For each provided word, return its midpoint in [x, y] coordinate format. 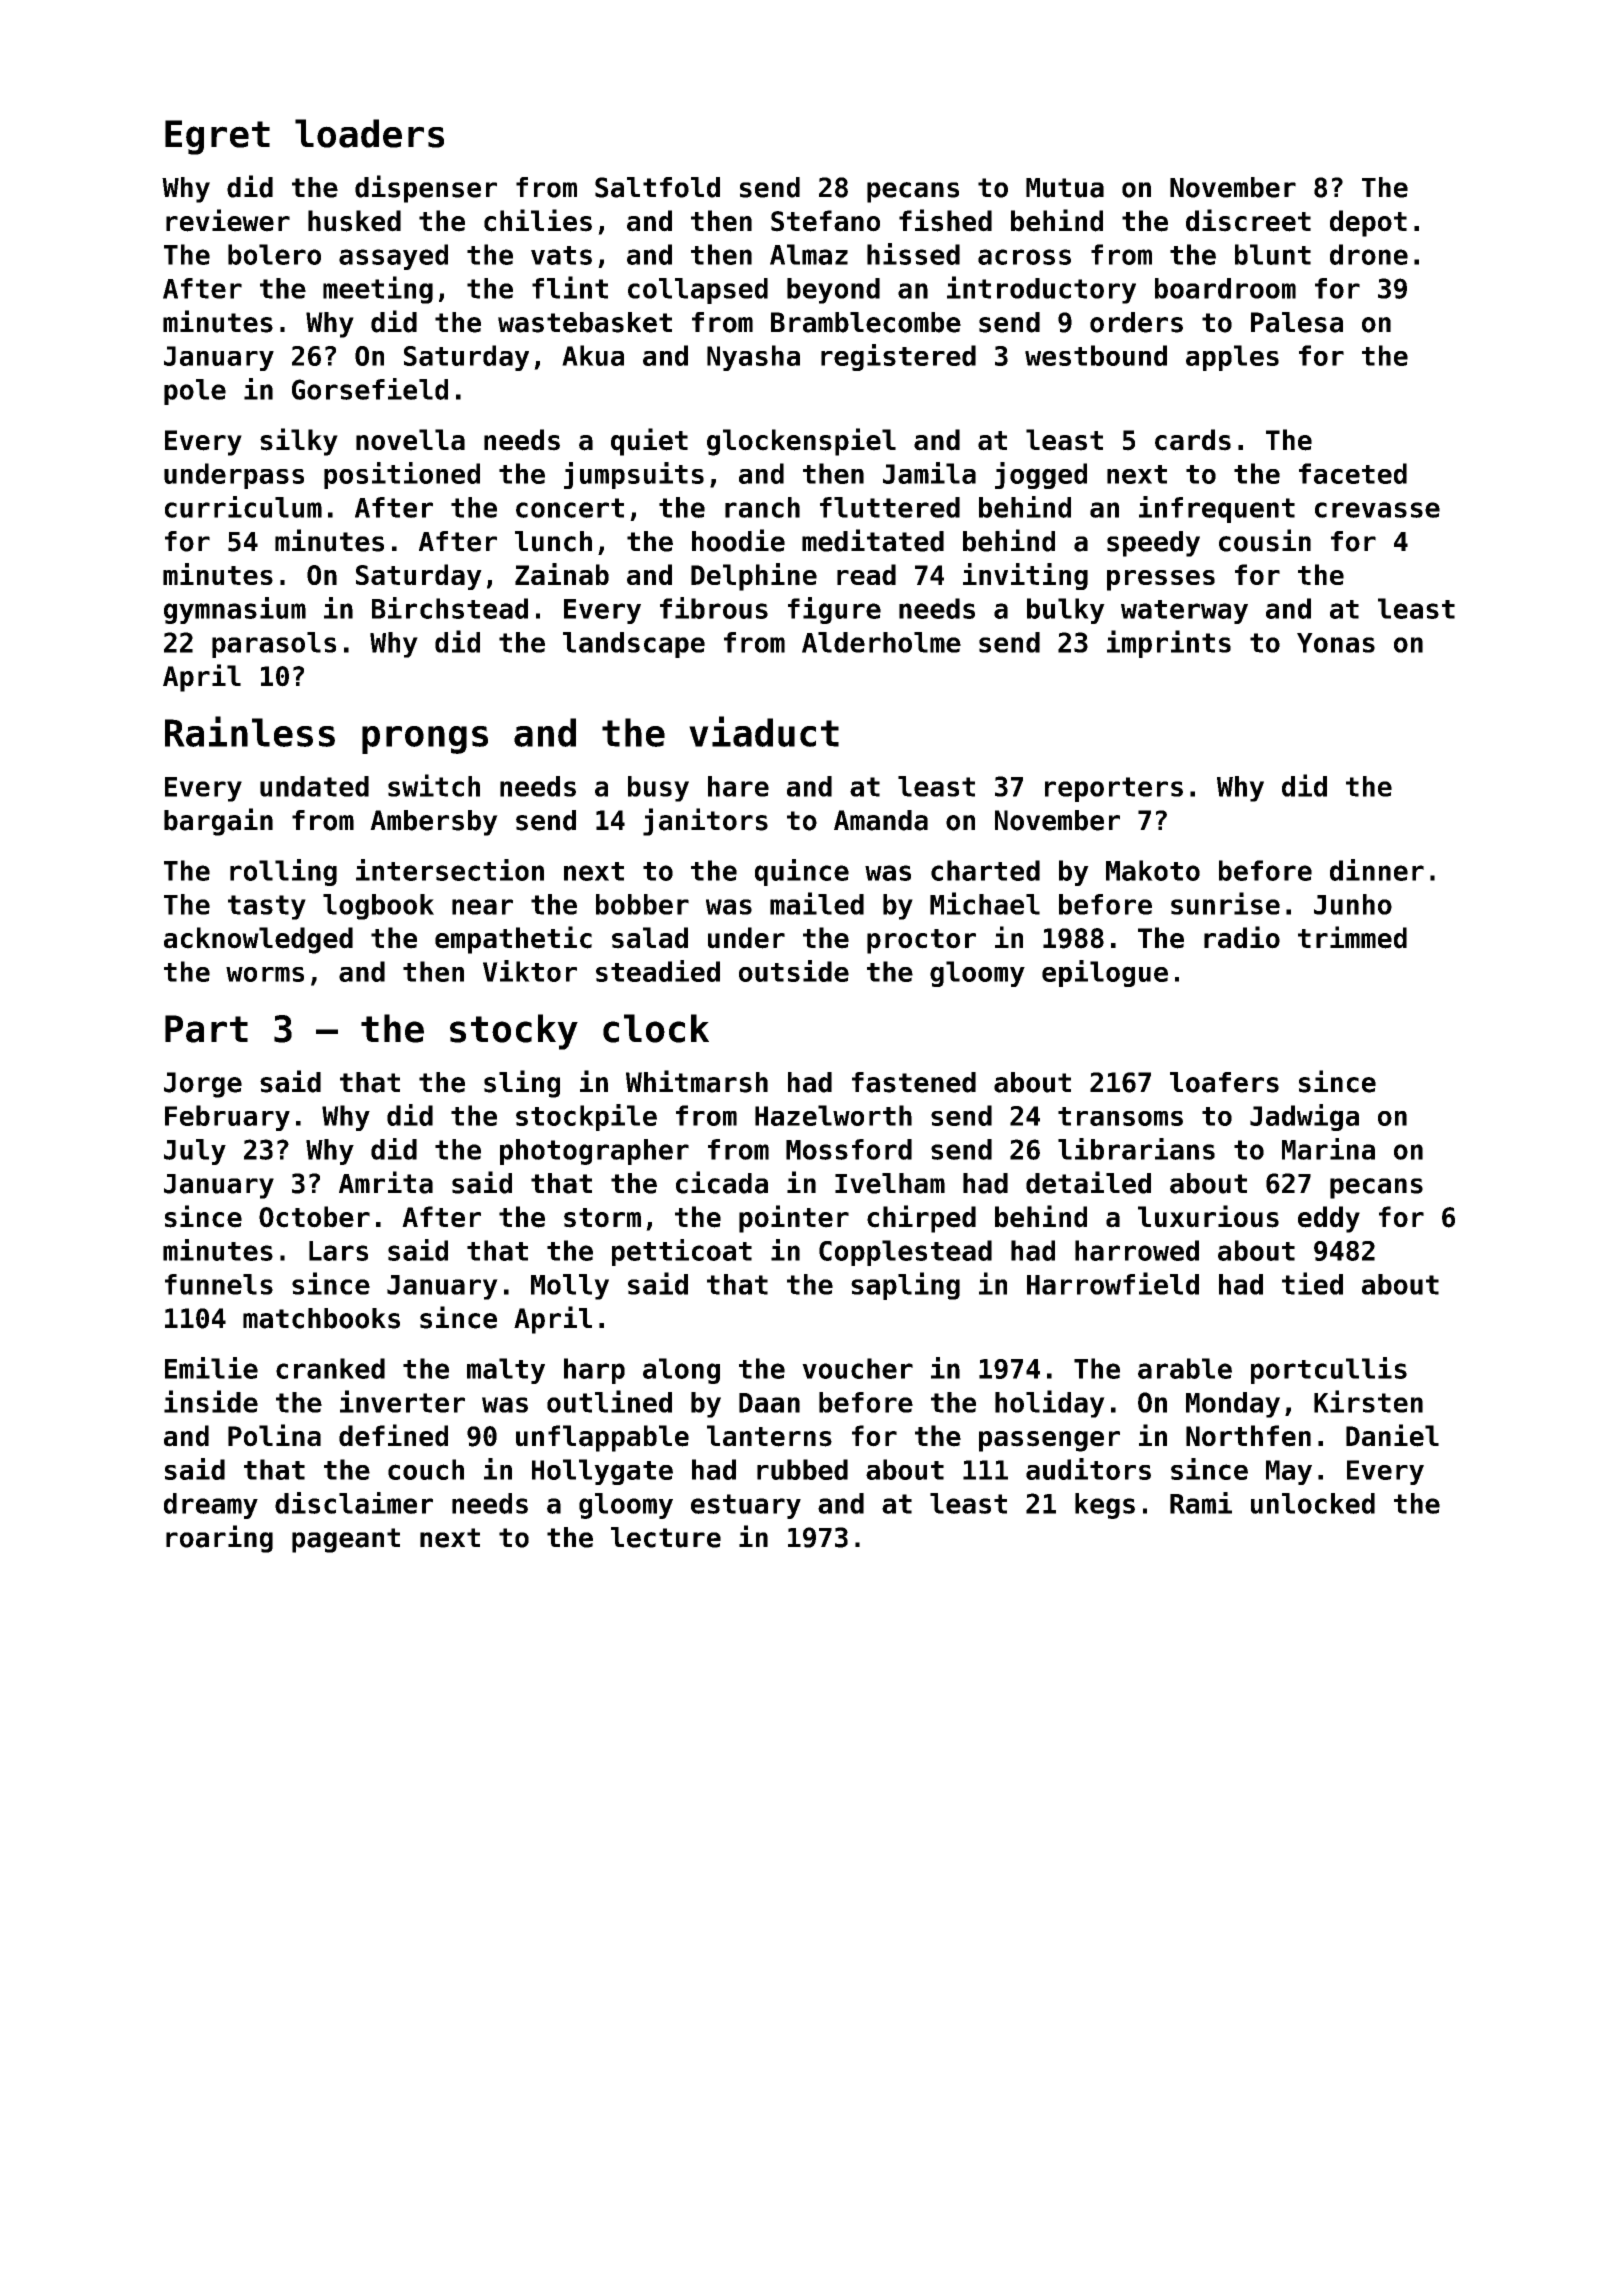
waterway [1184, 612]
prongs [425, 740]
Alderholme [881, 642]
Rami [1201, 1503]
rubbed [802, 1469]
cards [1193, 440]
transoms [1120, 1116]
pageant [346, 1540]
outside [794, 971]
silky [299, 442]
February [227, 1118]
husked [354, 221]
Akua [593, 355]
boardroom [1225, 288]
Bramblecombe [866, 322]
